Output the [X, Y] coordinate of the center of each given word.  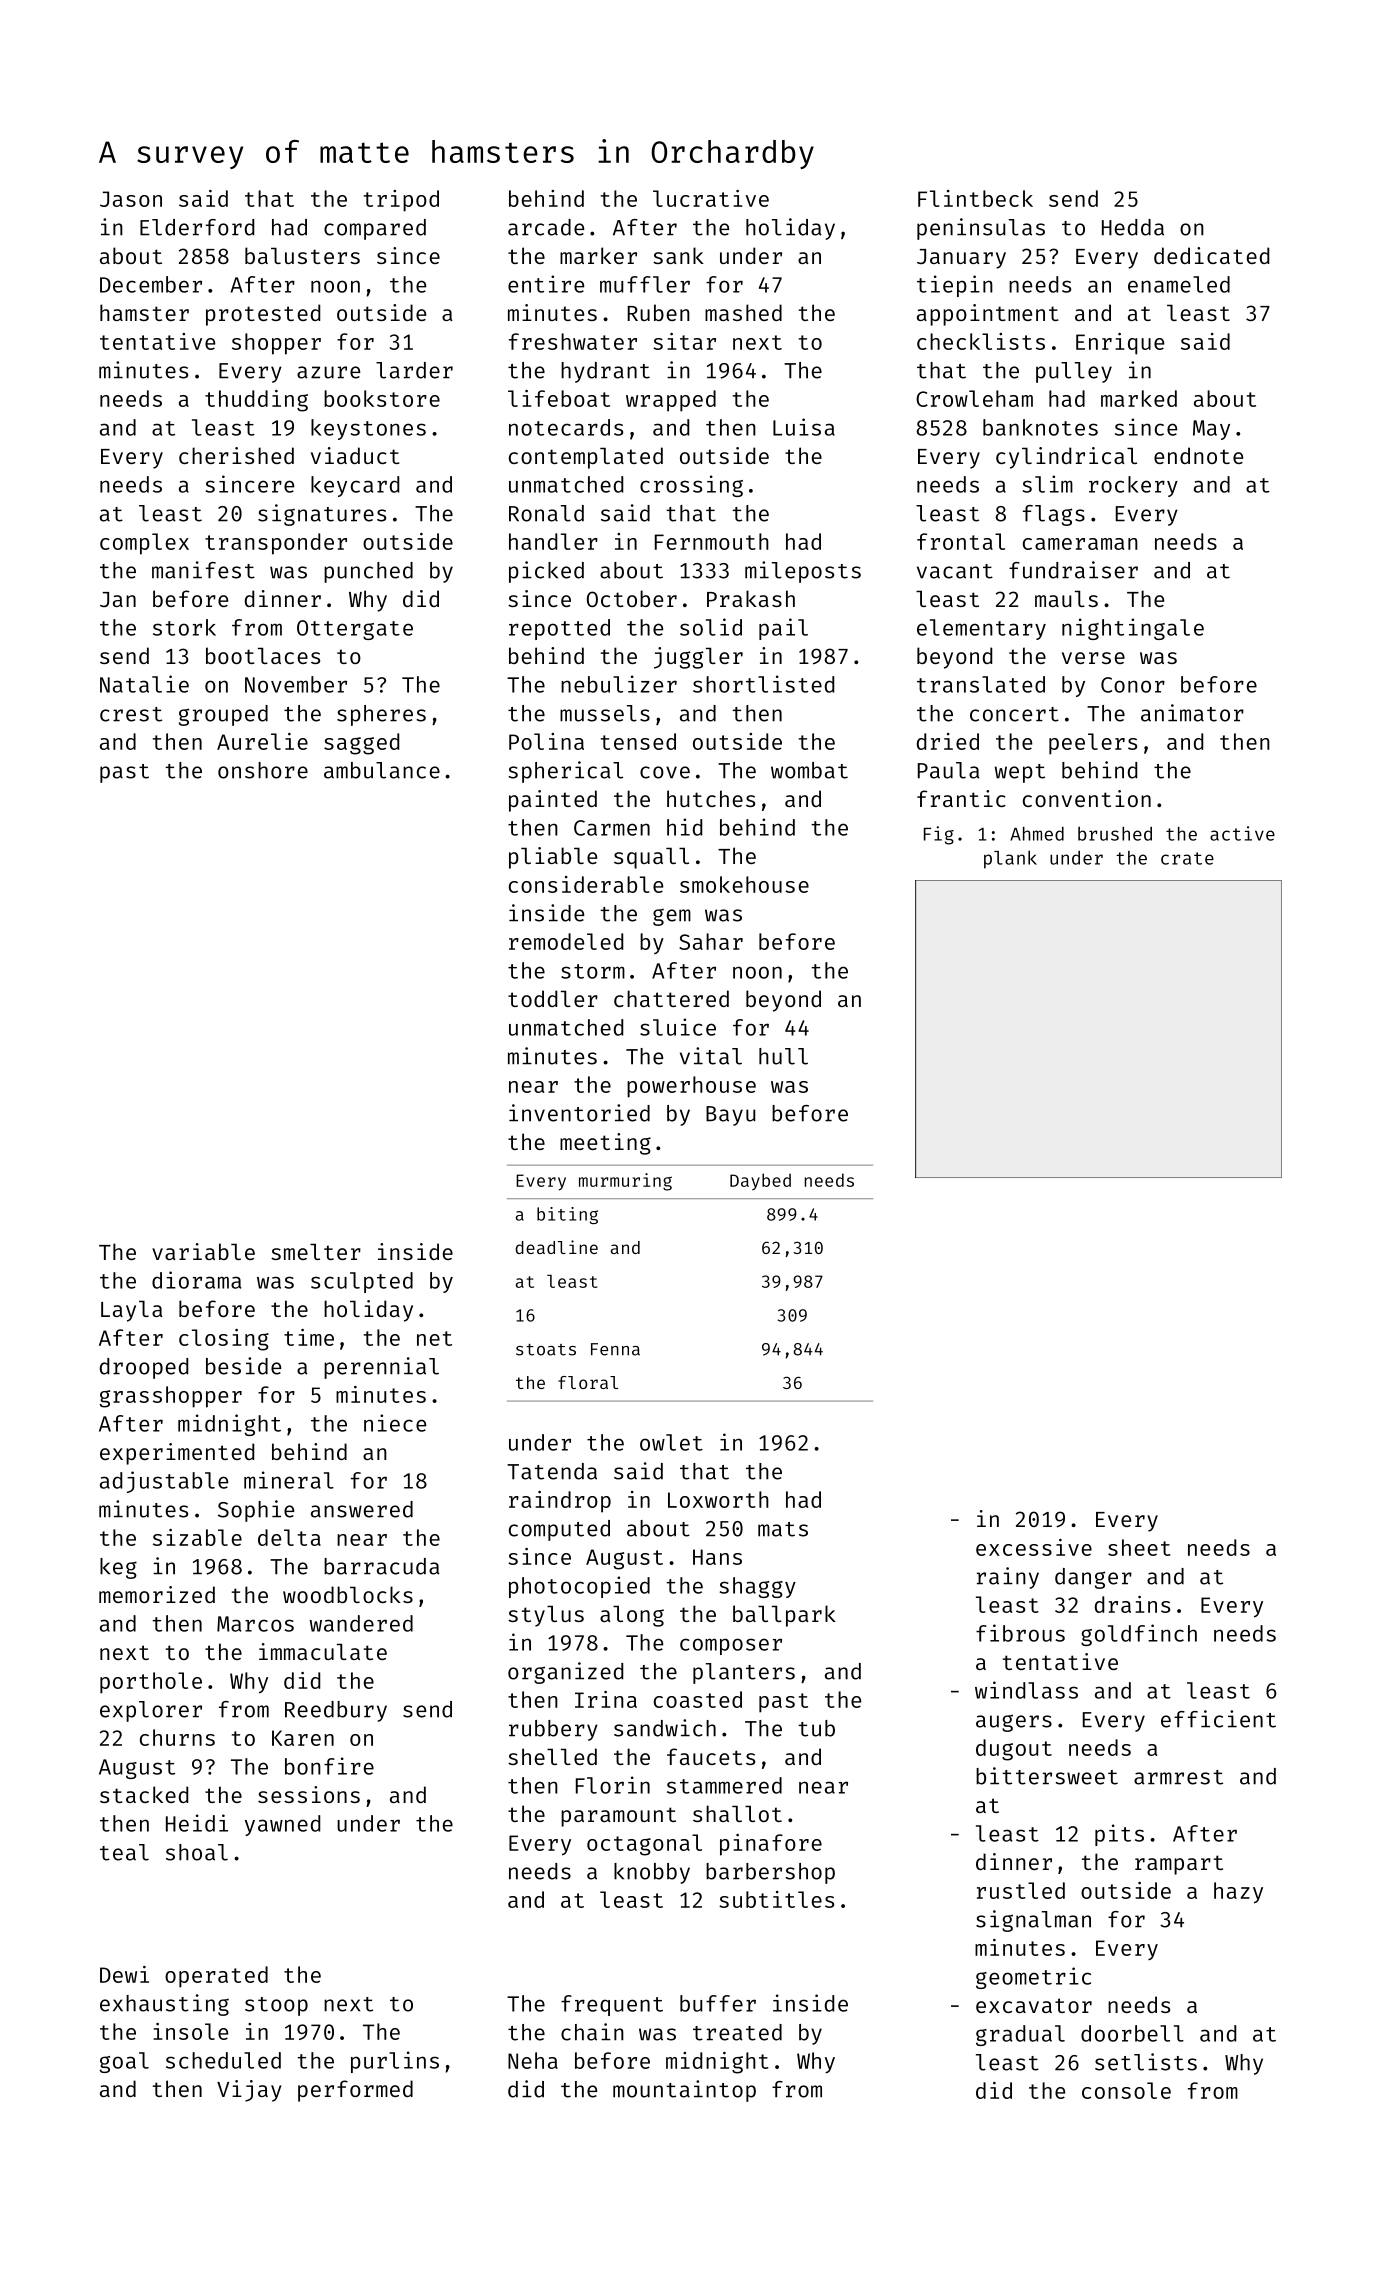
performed [355, 2091]
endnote [1198, 455]
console [1126, 2090]
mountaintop [684, 2091]
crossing [691, 486]
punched [368, 572]
